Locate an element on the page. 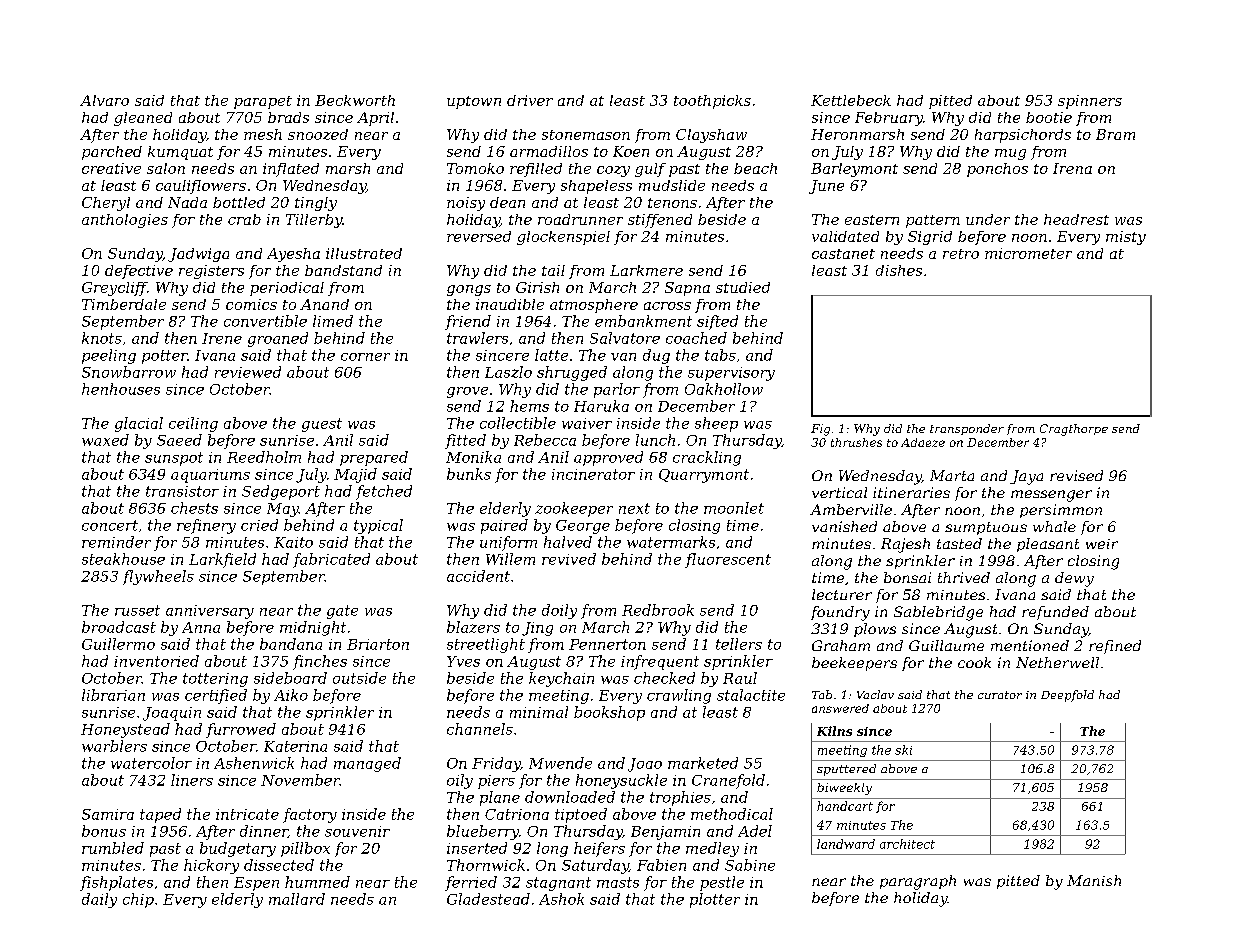 This document has height=952, width=1233. periodical is located at coordinates (287, 289).
